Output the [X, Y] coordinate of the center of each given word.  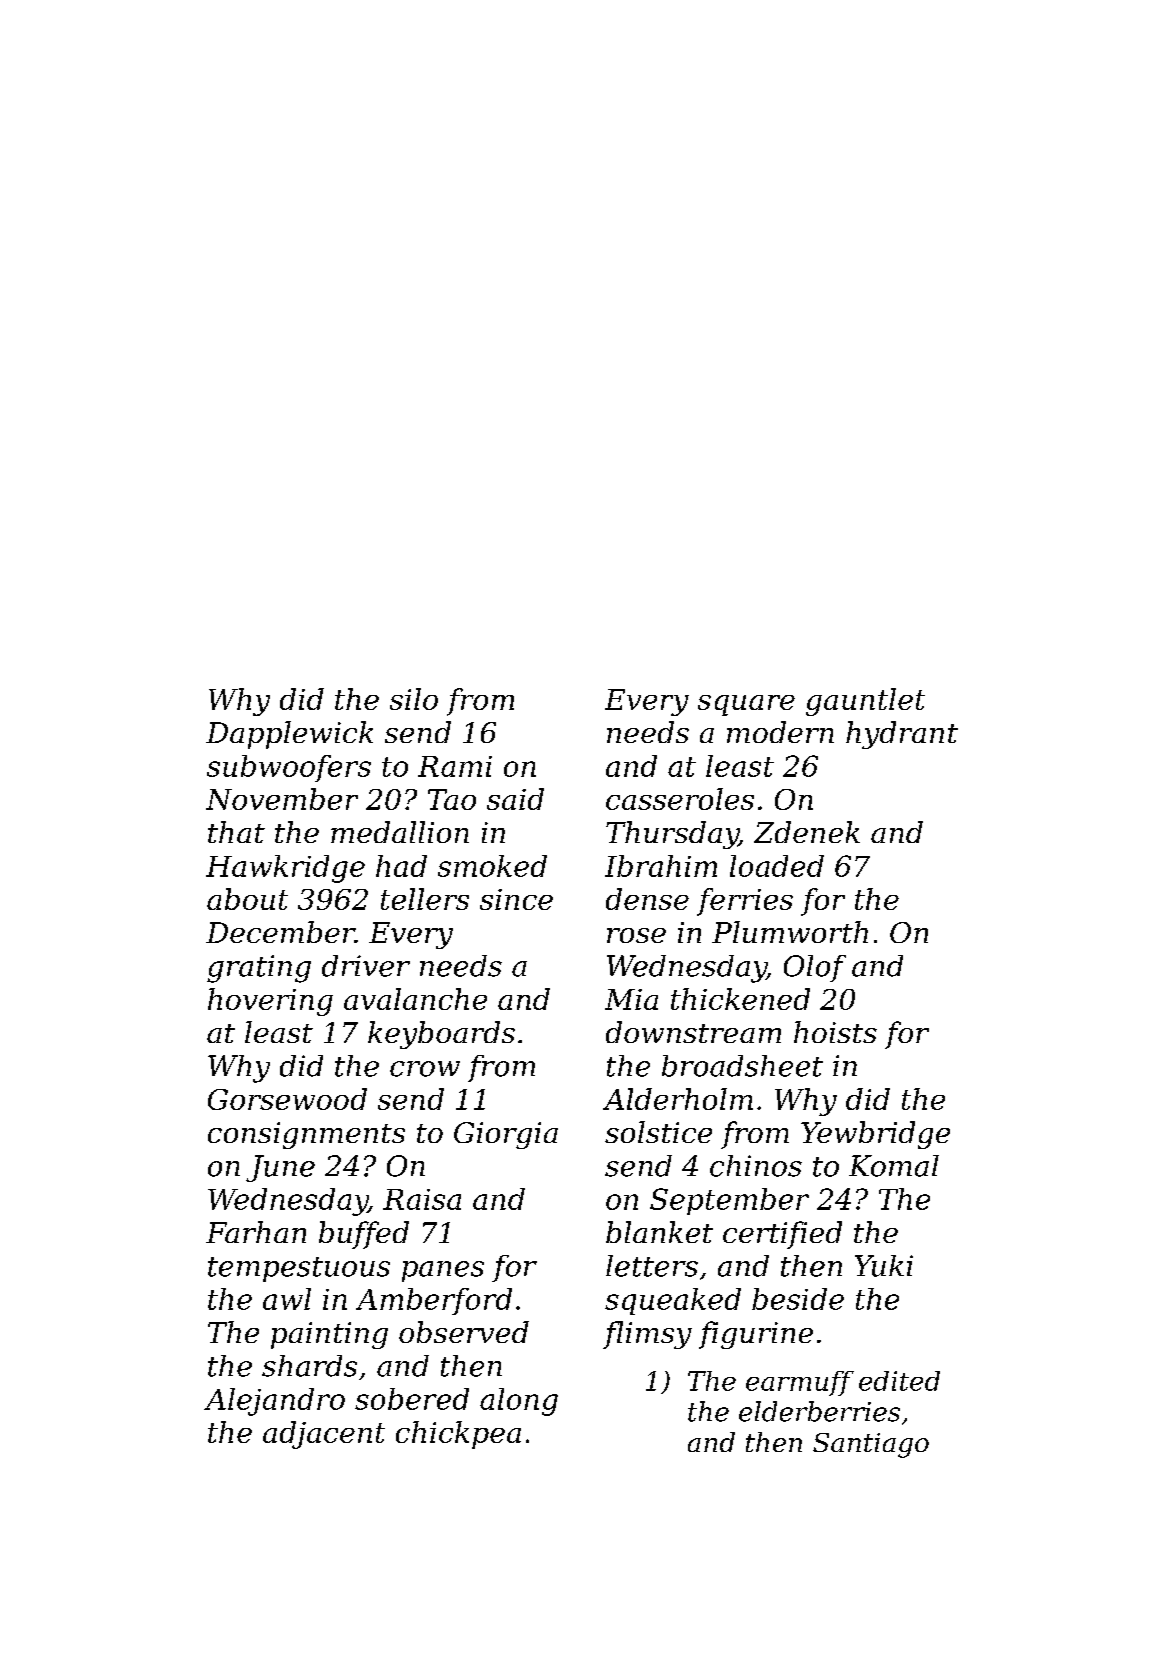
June [280, 1168]
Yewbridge [875, 1135]
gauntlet [865, 702]
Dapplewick [289, 735]
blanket [659, 1232]
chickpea [458, 1435]
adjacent [324, 1435]
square [746, 705]
